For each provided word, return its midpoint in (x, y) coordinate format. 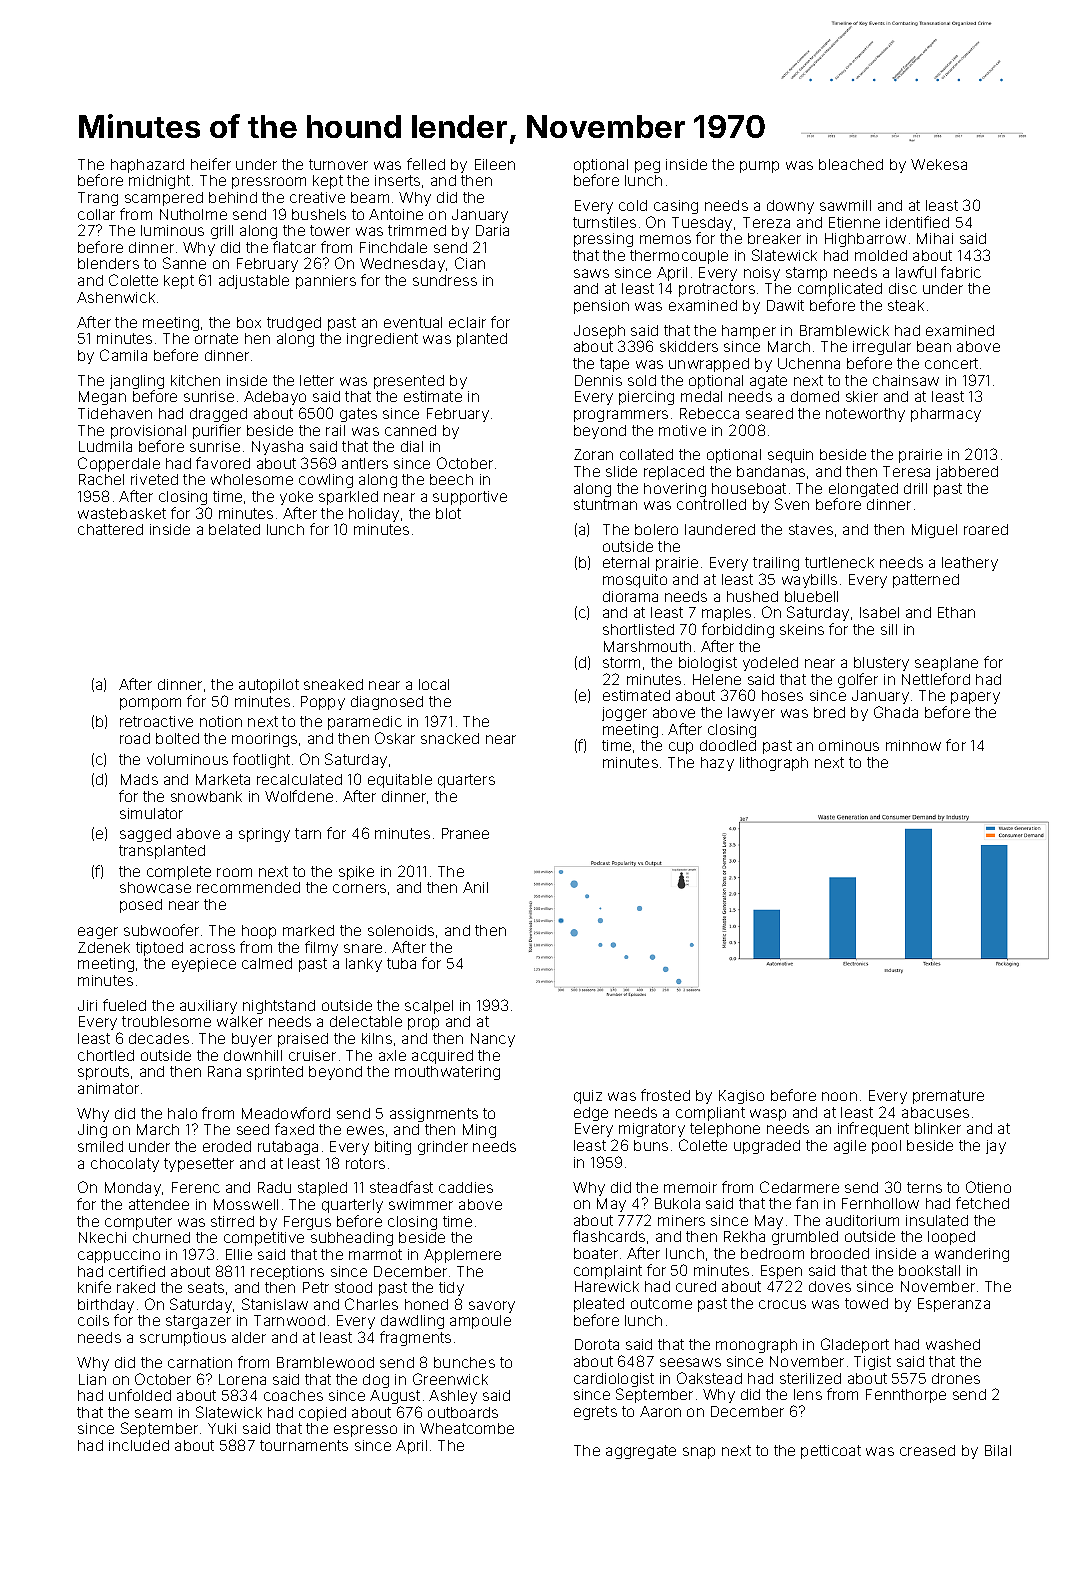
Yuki (222, 1428)
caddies (466, 1187)
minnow (913, 745)
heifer (211, 164)
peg (647, 167)
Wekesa (939, 164)
